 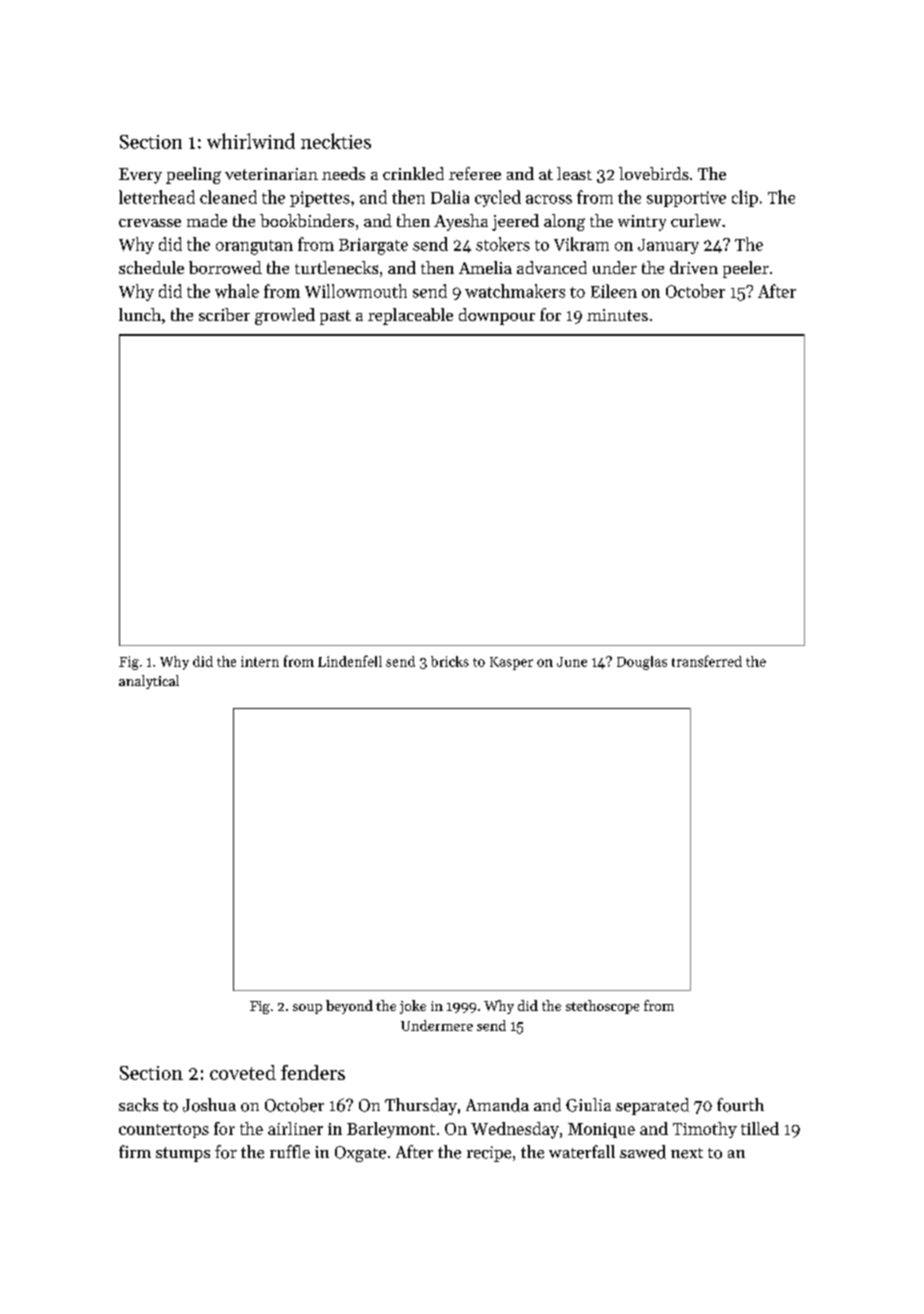 What do you see at coordinates (243, 1072) in the screenshot?
I see `coveted` at bounding box center [243, 1072].
